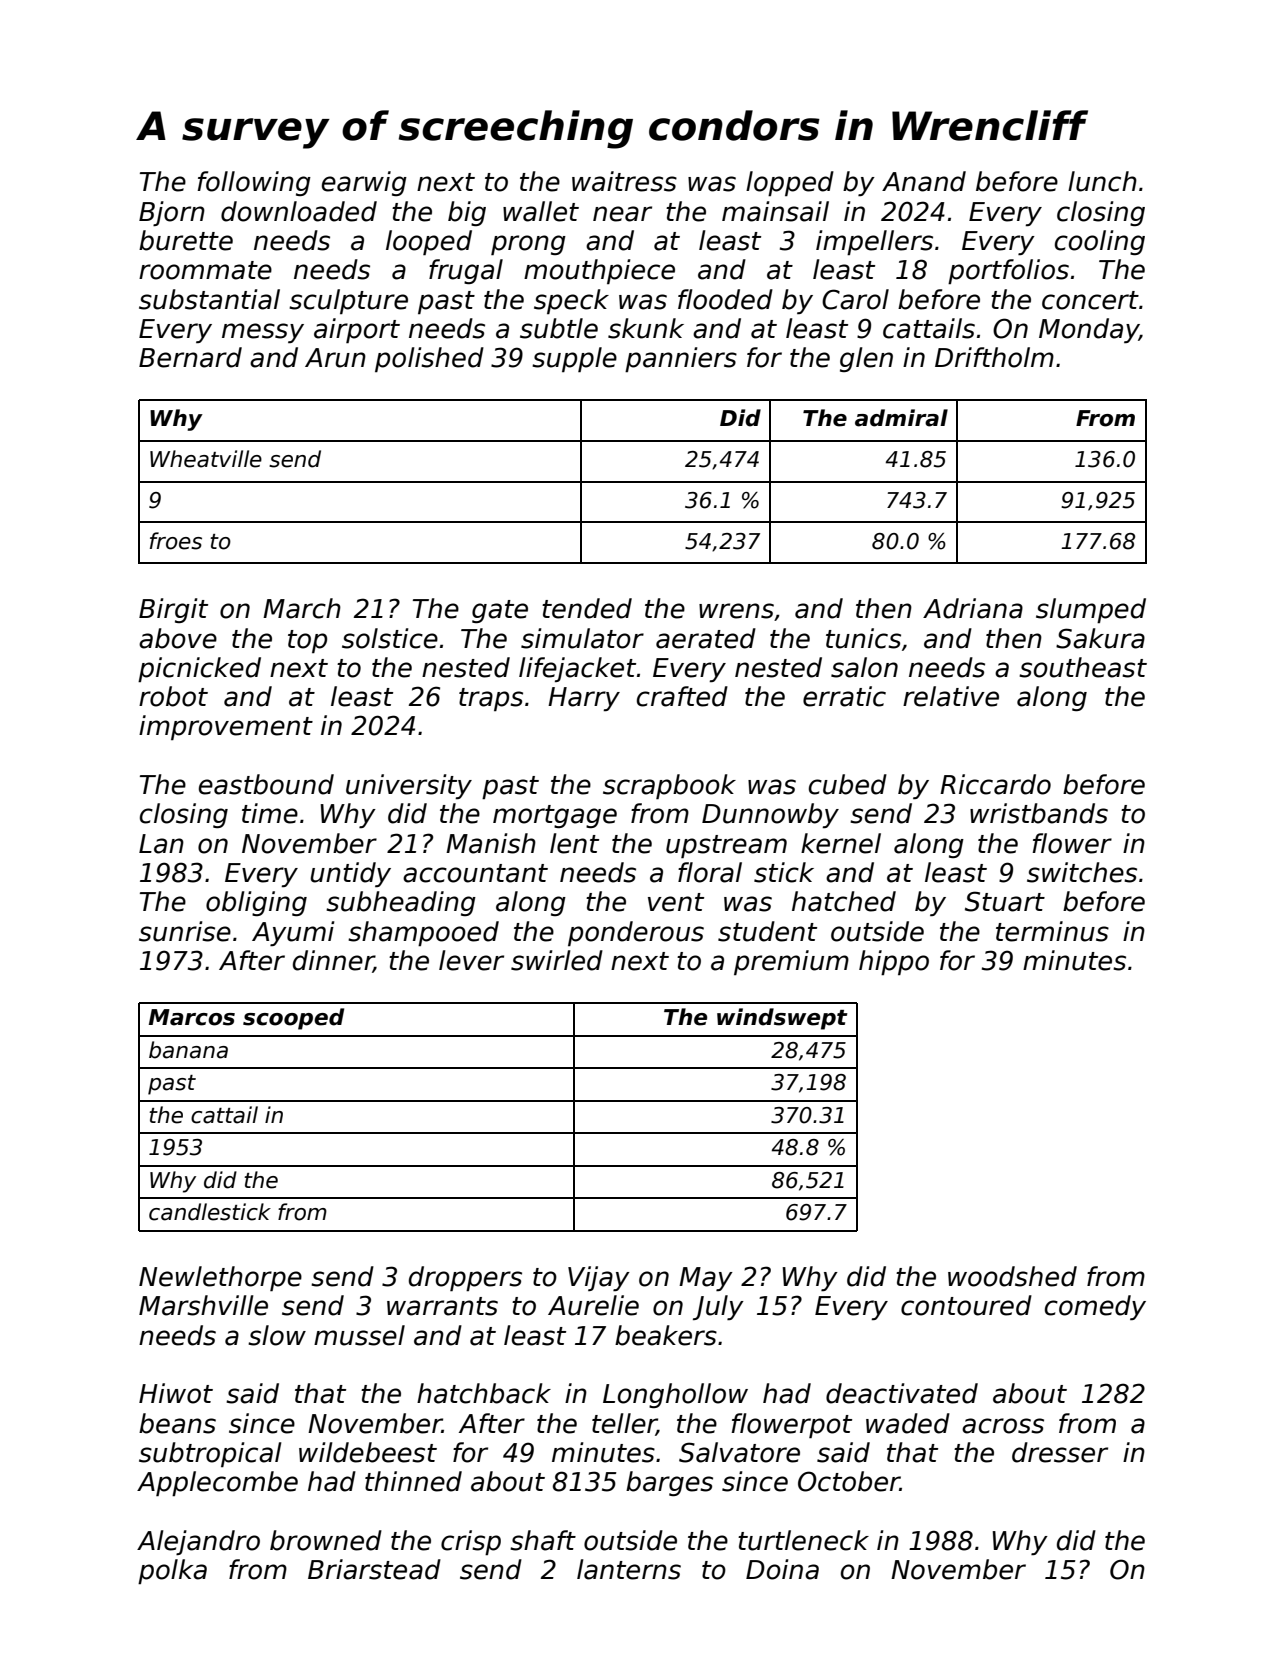 Image resolution: width=1285 pixels, height=1663 pixels. What do you see at coordinates (293, 1019) in the screenshot?
I see `scooped` at bounding box center [293, 1019].
